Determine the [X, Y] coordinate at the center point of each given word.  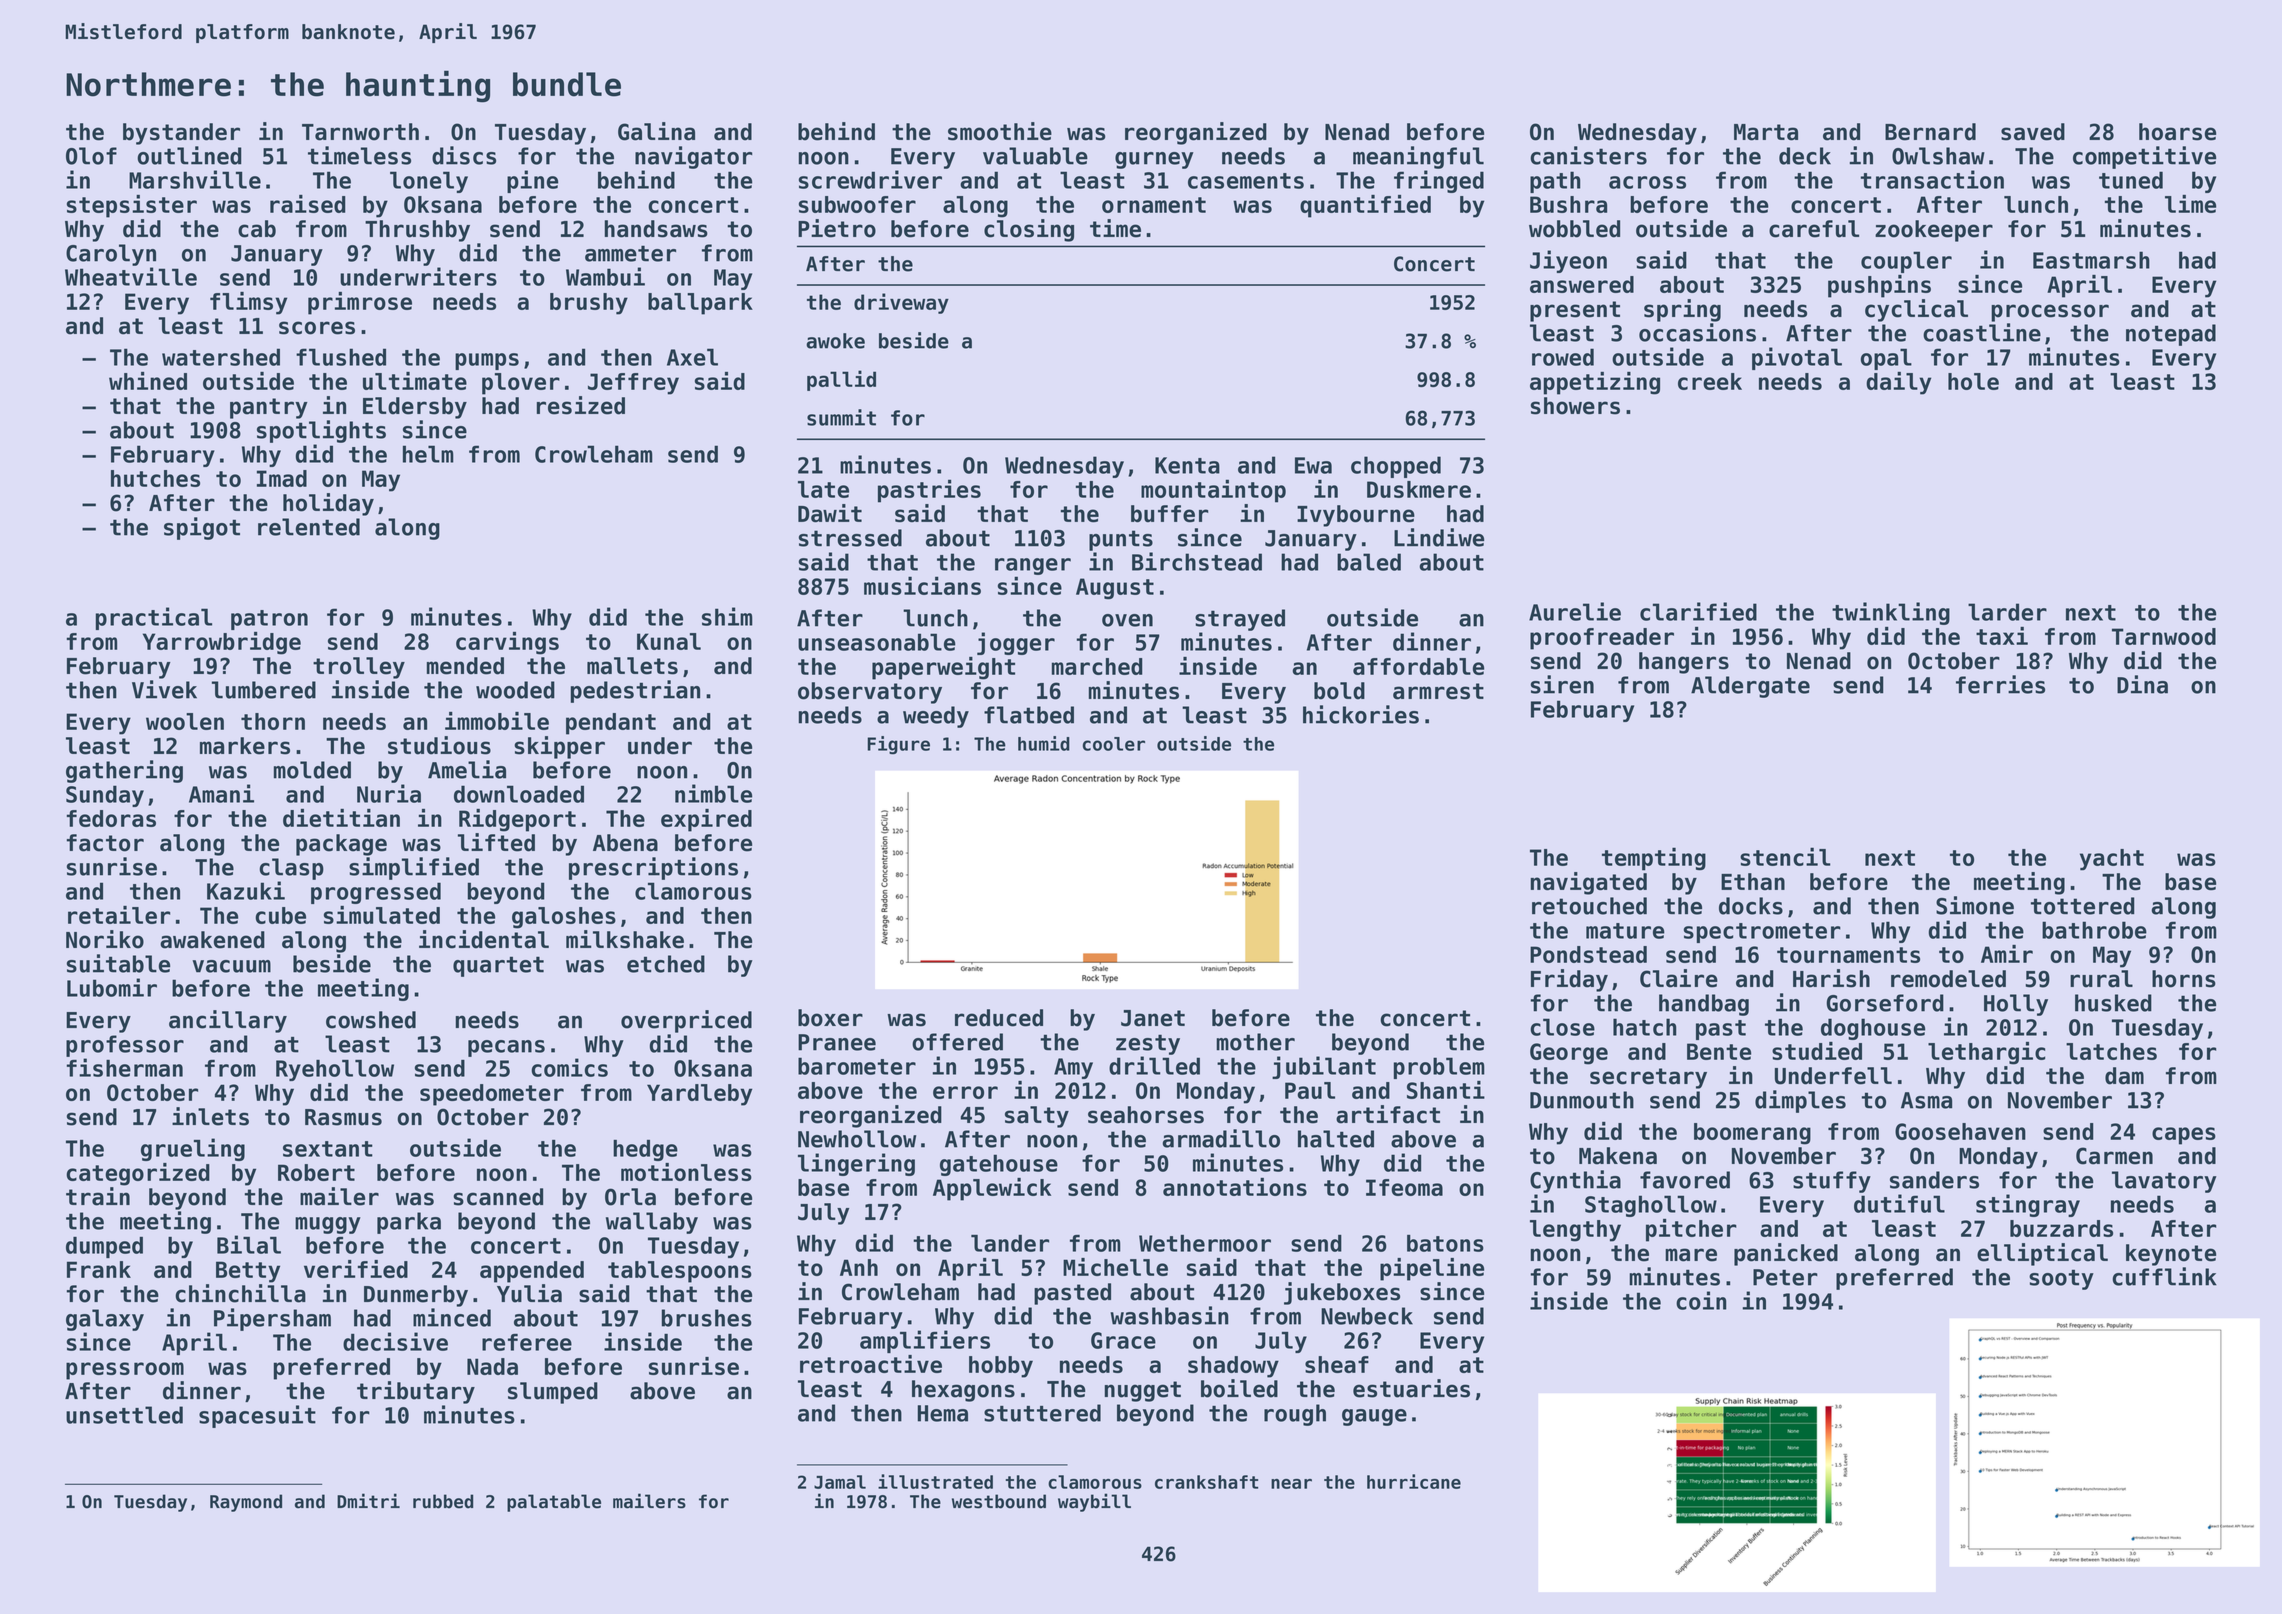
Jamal [840, 1482]
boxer [830, 1018]
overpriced [686, 1021]
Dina [2142, 684]
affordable [1418, 666]
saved [2033, 132]
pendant [611, 724]
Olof [91, 156]
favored [1685, 1180]
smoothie [1000, 131]
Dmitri [368, 1500]
